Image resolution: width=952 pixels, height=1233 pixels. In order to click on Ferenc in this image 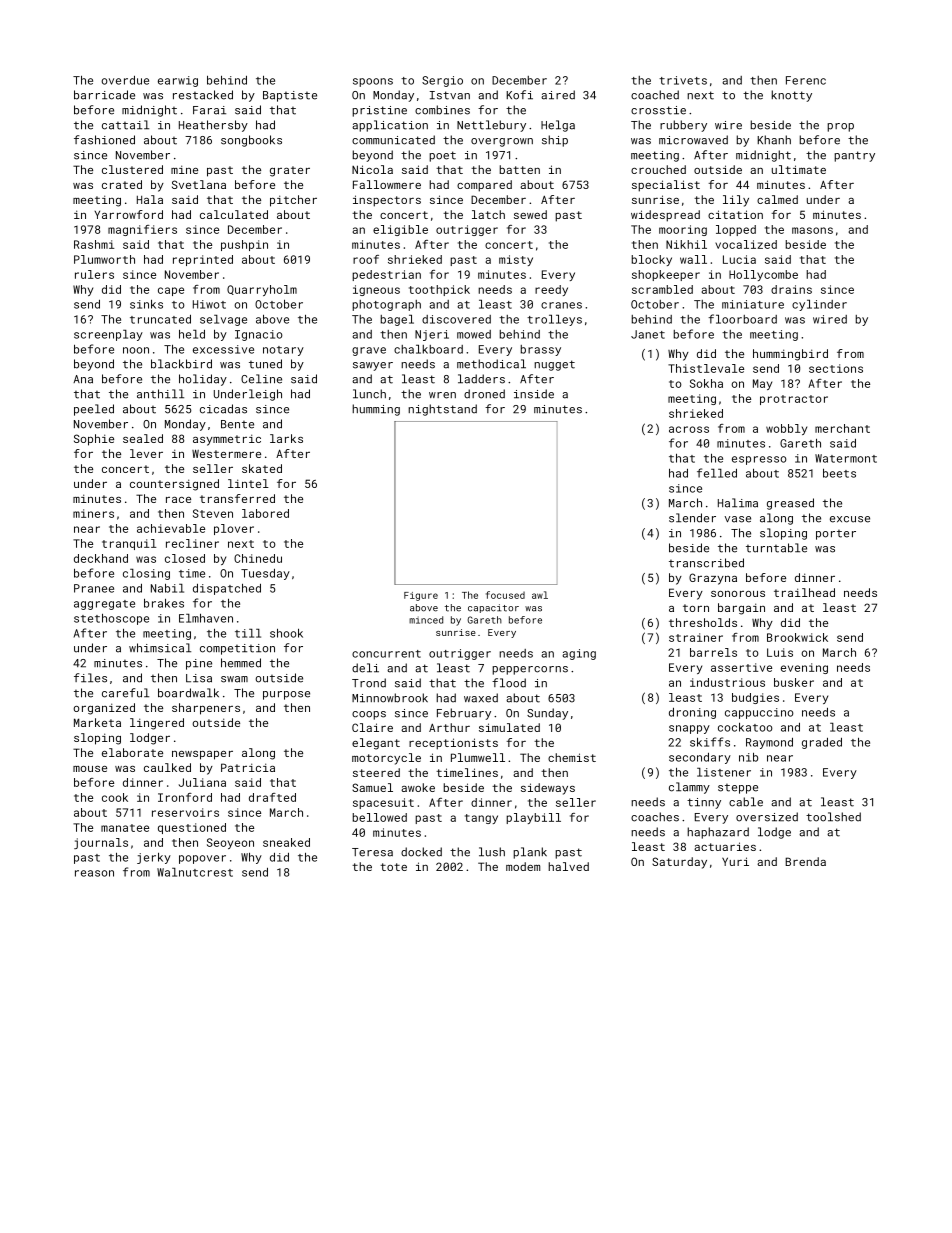, I will do `click(806, 80)`.
